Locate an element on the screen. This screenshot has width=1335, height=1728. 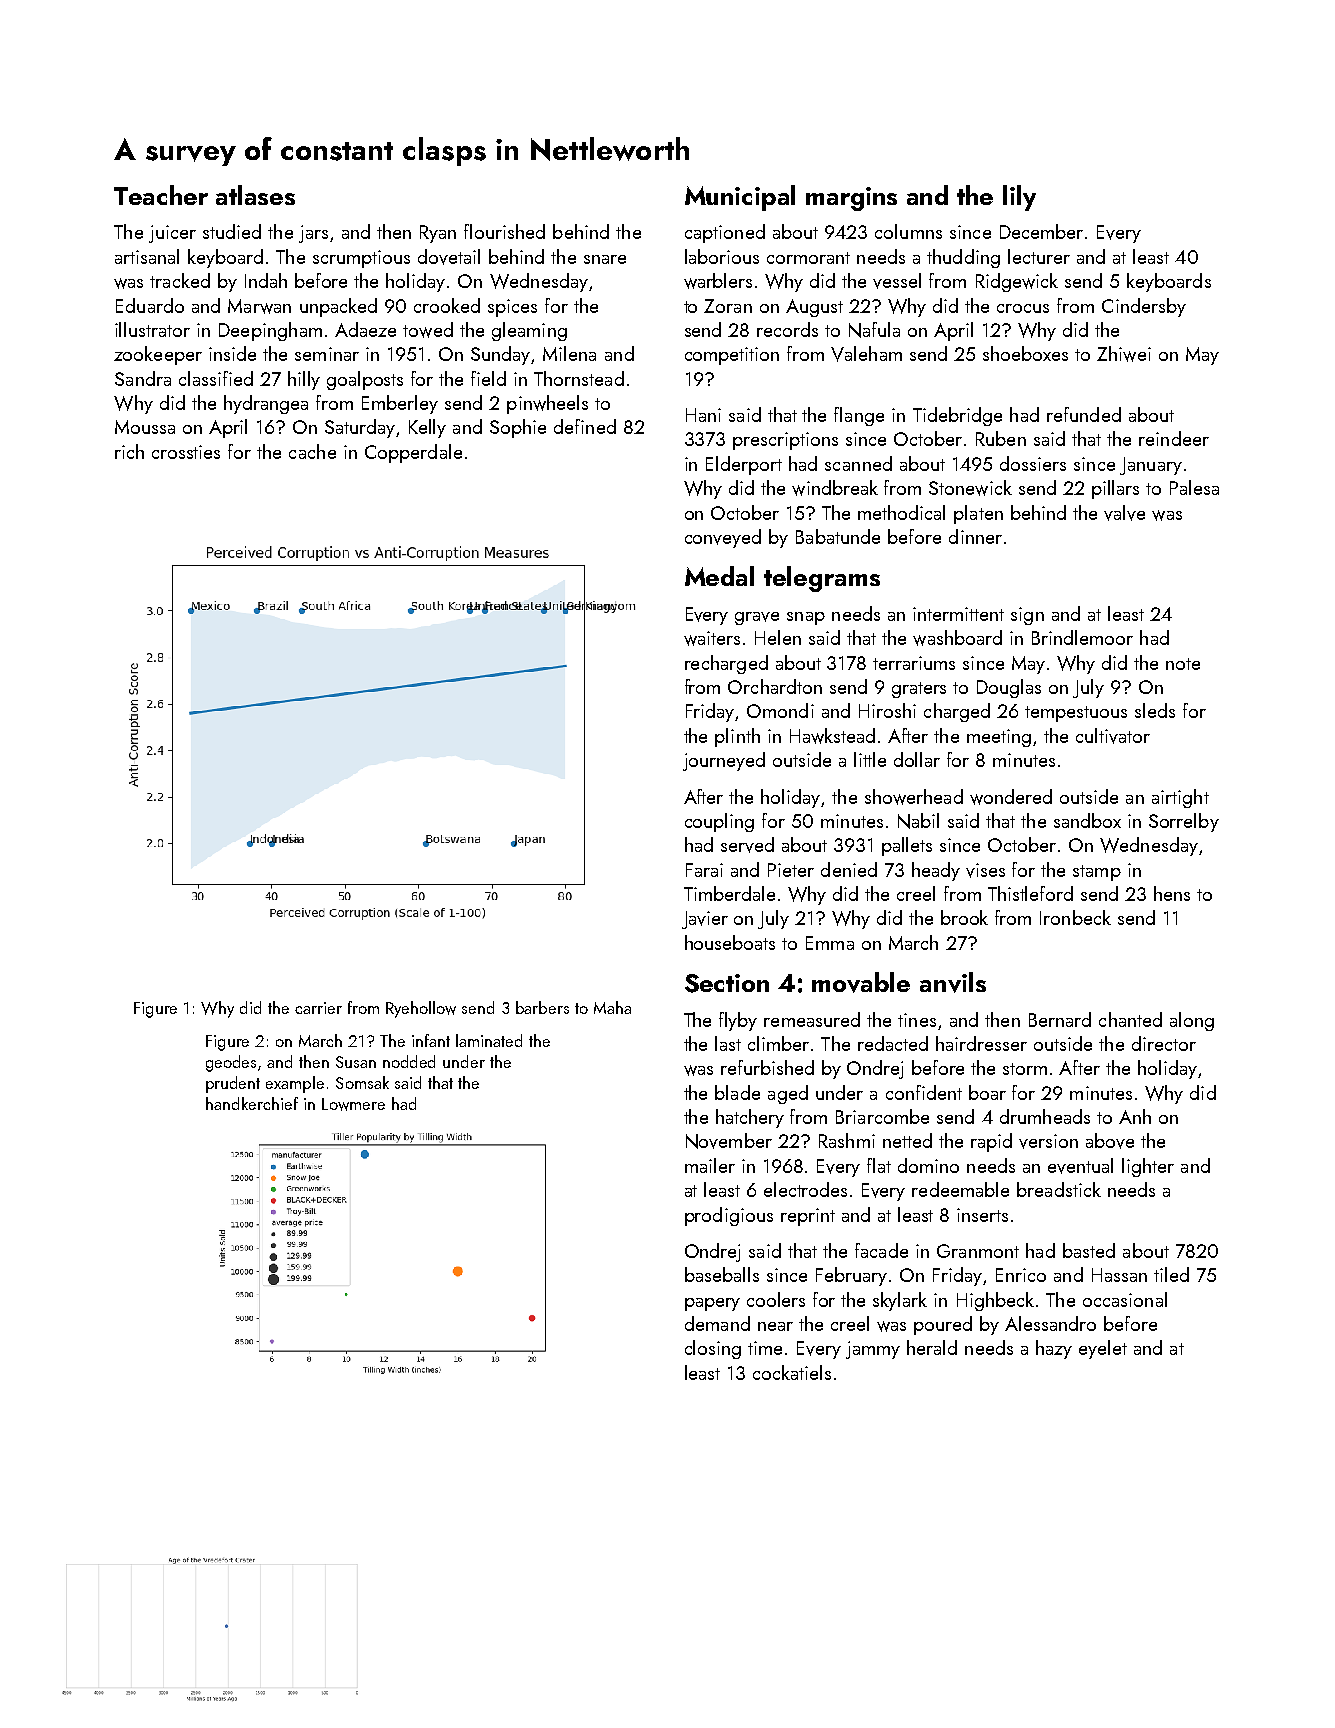
Ryehollow is located at coordinates (421, 1009).
